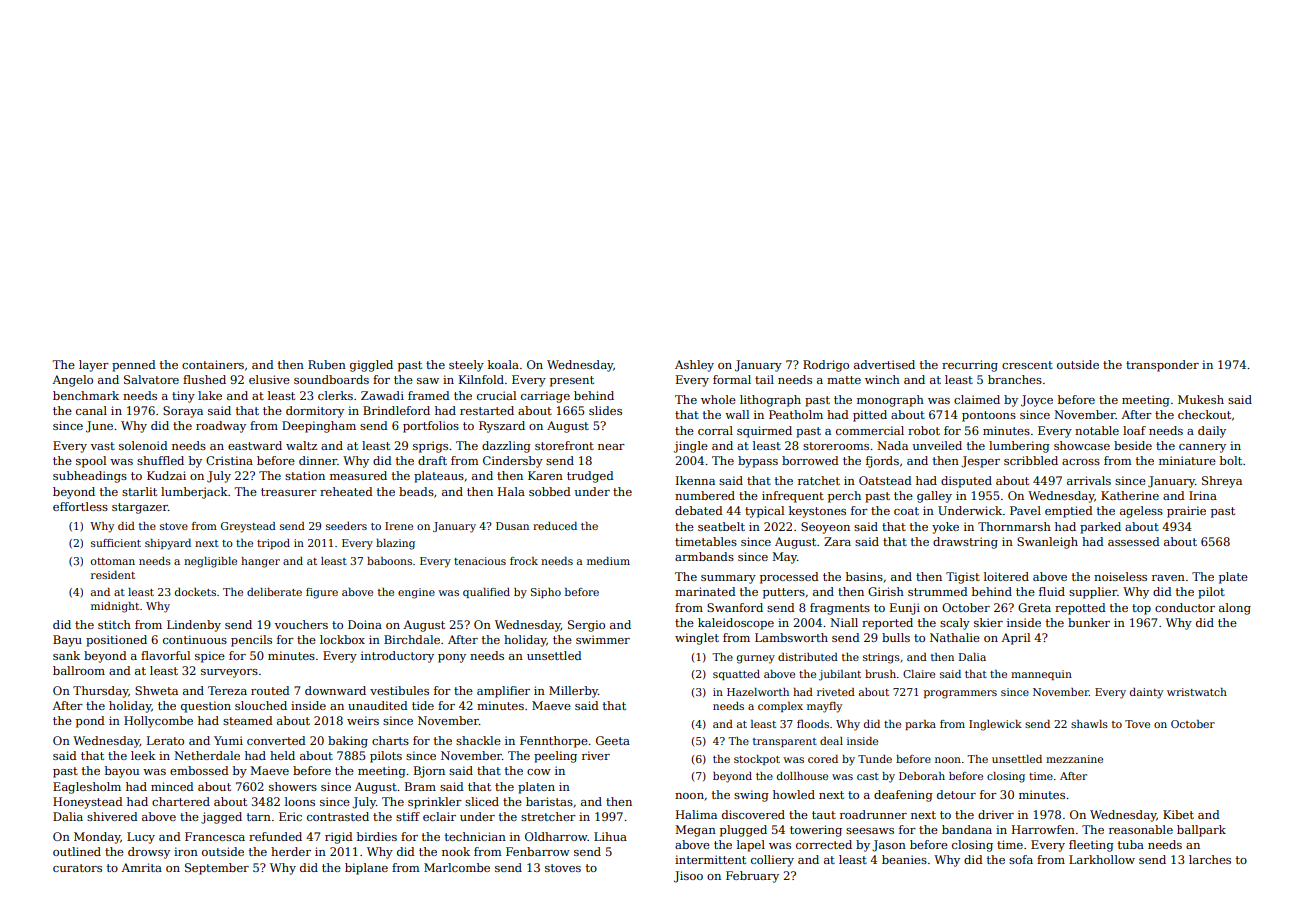 The image size is (1308, 924). Describe the element at coordinates (1210, 859) in the document. I see `larches` at that location.
